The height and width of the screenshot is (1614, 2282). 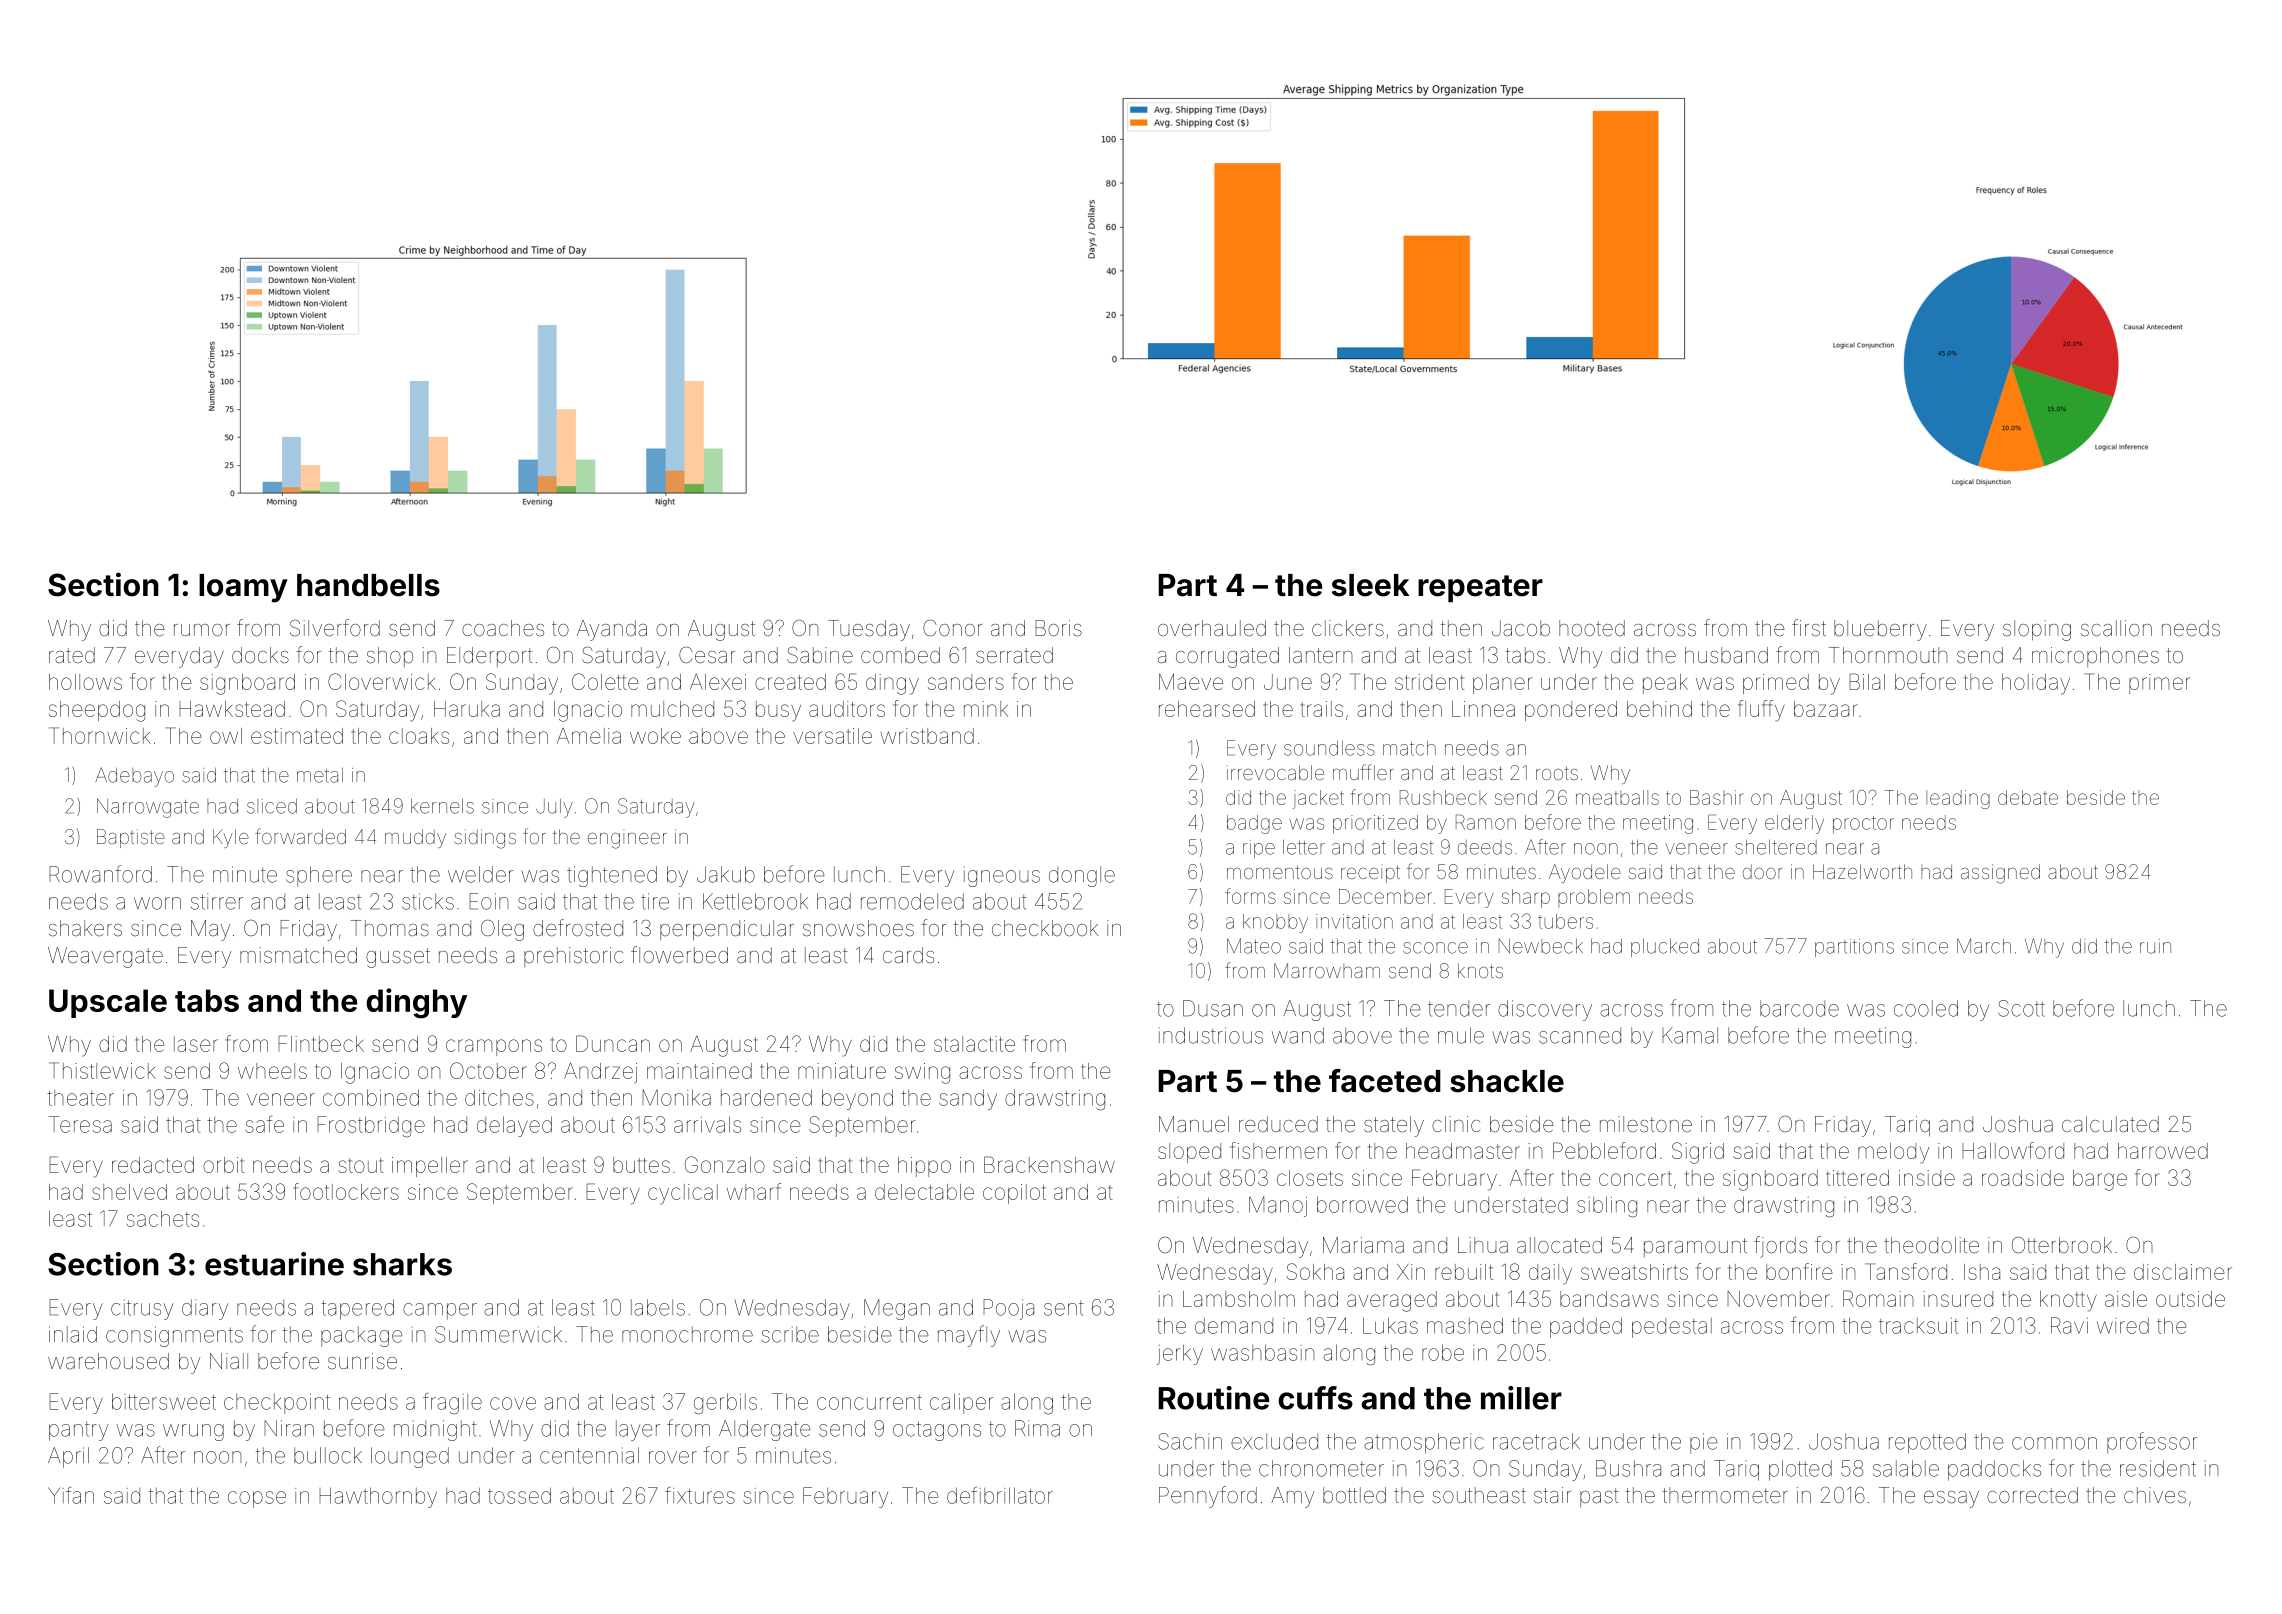 What do you see at coordinates (1000, 1495) in the screenshot?
I see `defibrillator` at bounding box center [1000, 1495].
